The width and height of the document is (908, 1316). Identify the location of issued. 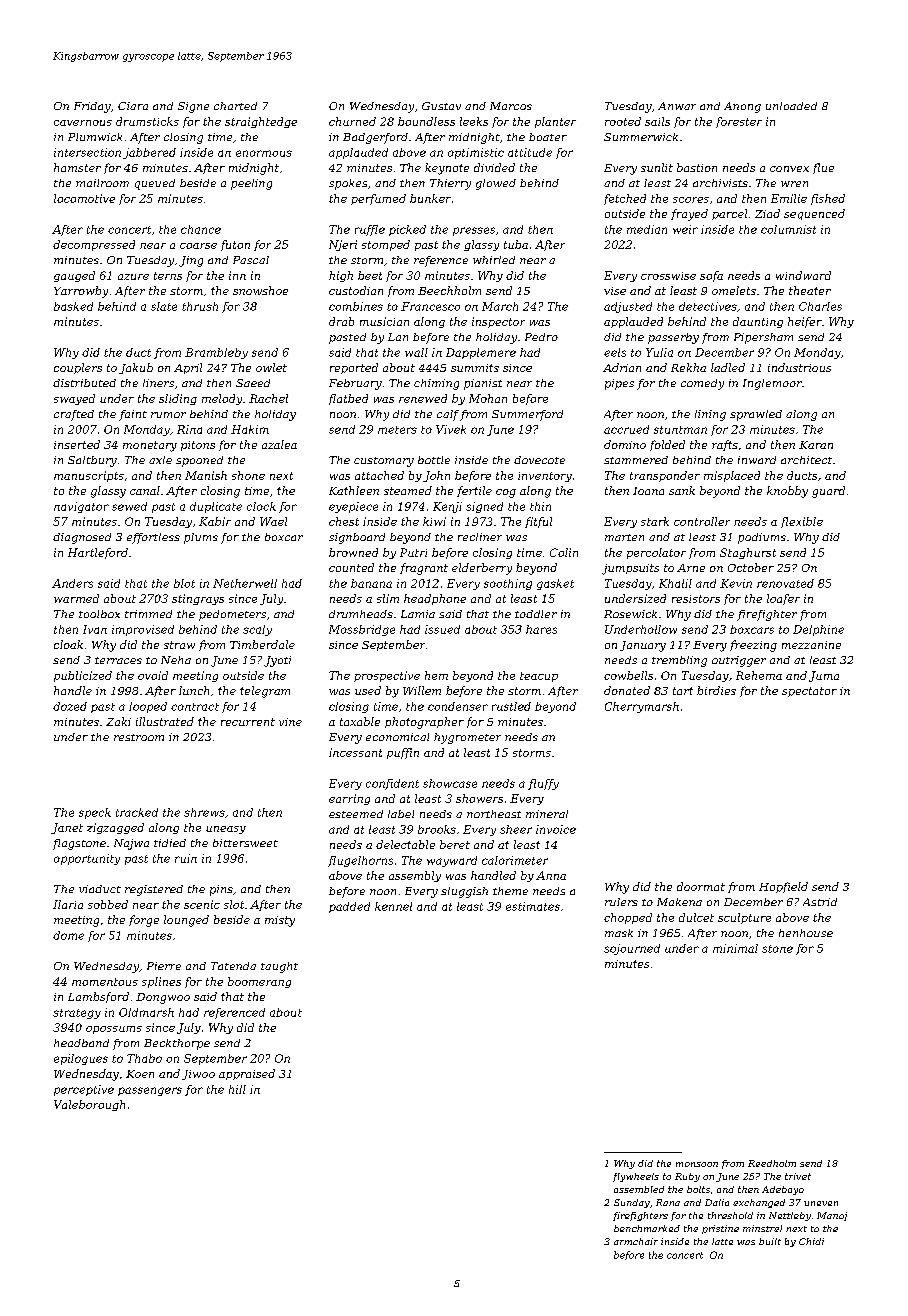
(442, 629).
